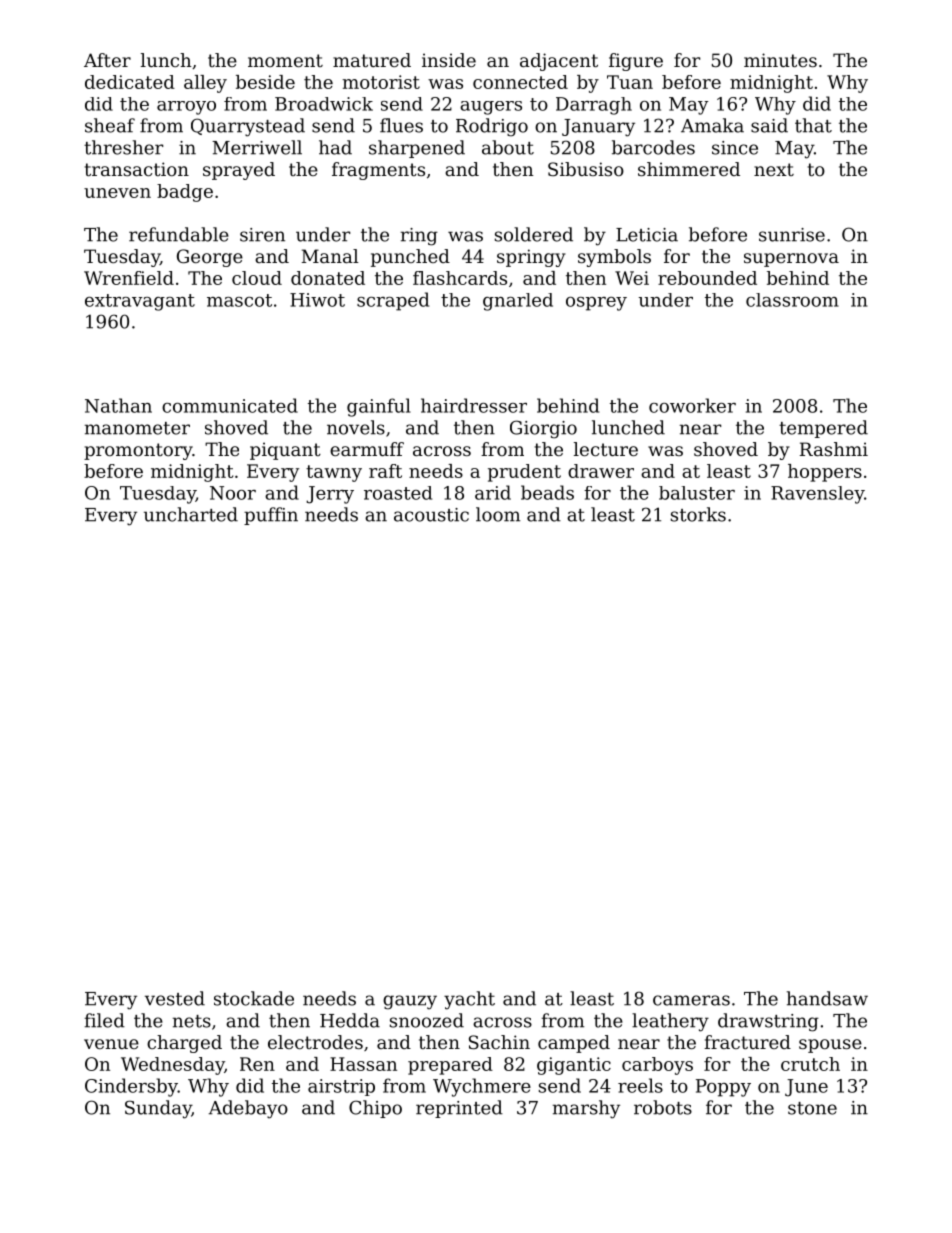  What do you see at coordinates (827, 998) in the screenshot?
I see `handsaw` at bounding box center [827, 998].
